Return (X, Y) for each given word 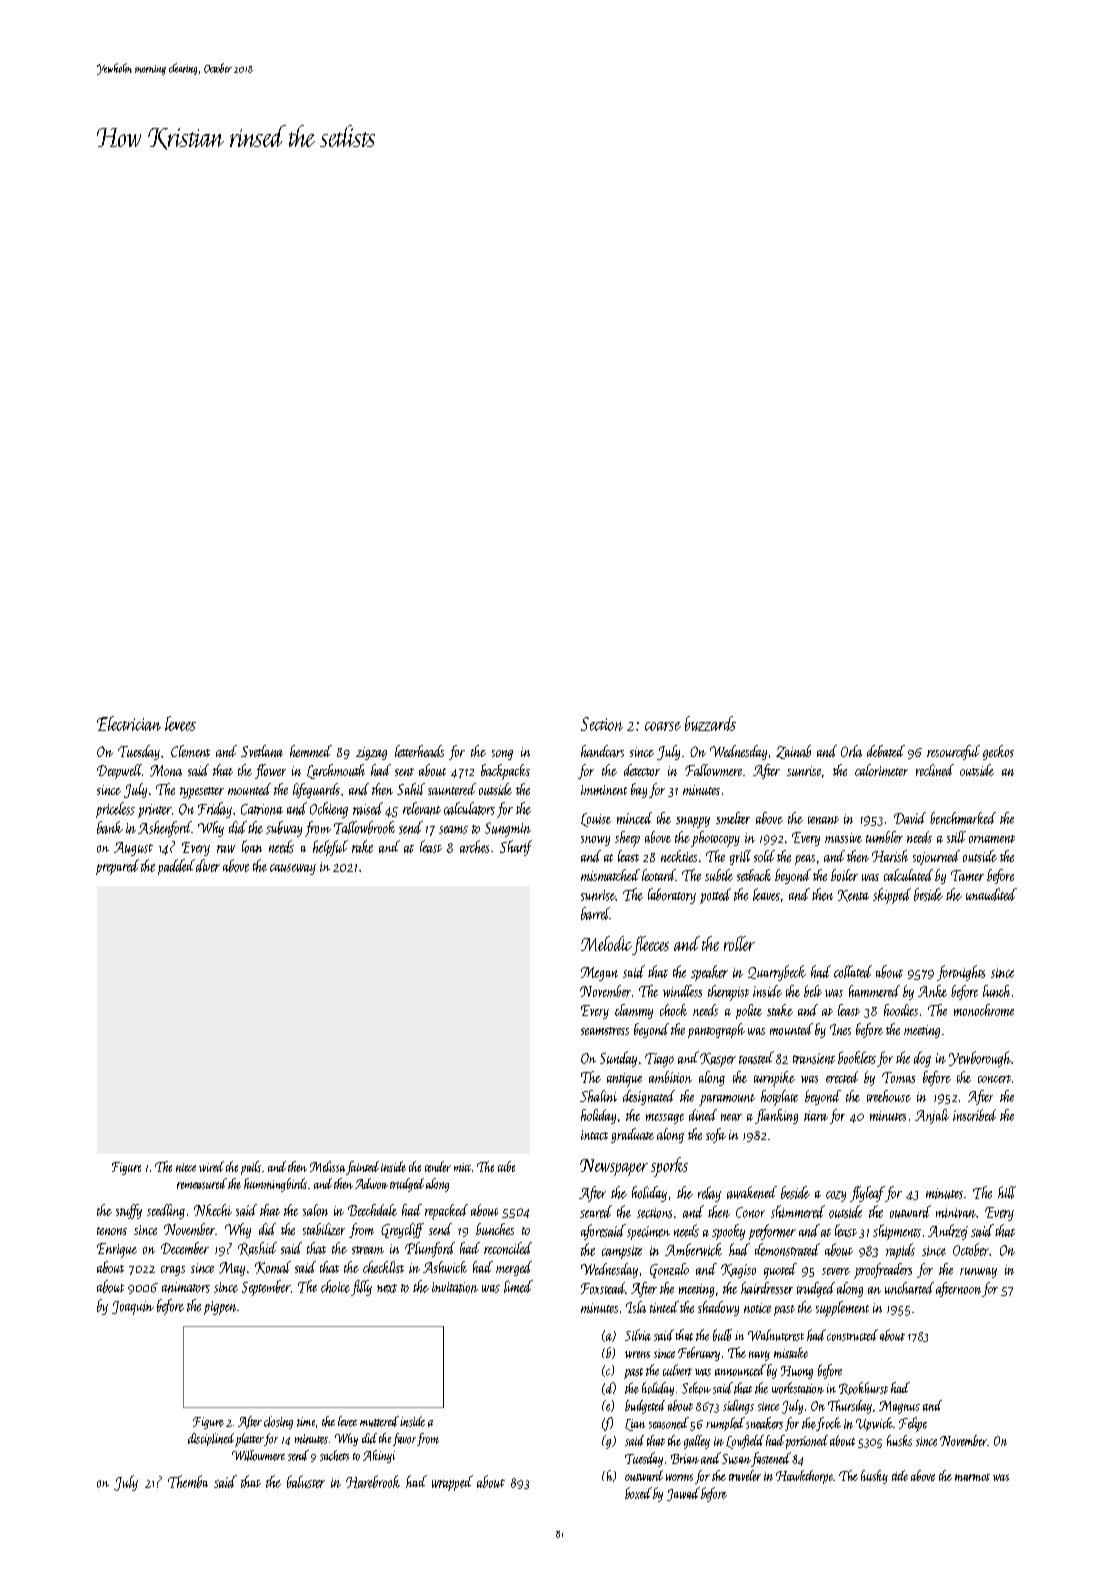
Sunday (618, 1059)
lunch (996, 991)
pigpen (220, 1308)
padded (176, 867)
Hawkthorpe (805, 1477)
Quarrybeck (777, 973)
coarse (663, 726)
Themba (188, 1481)
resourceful (953, 752)
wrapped (452, 1483)
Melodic (606, 943)
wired (211, 1166)
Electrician (129, 723)
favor (404, 1439)
